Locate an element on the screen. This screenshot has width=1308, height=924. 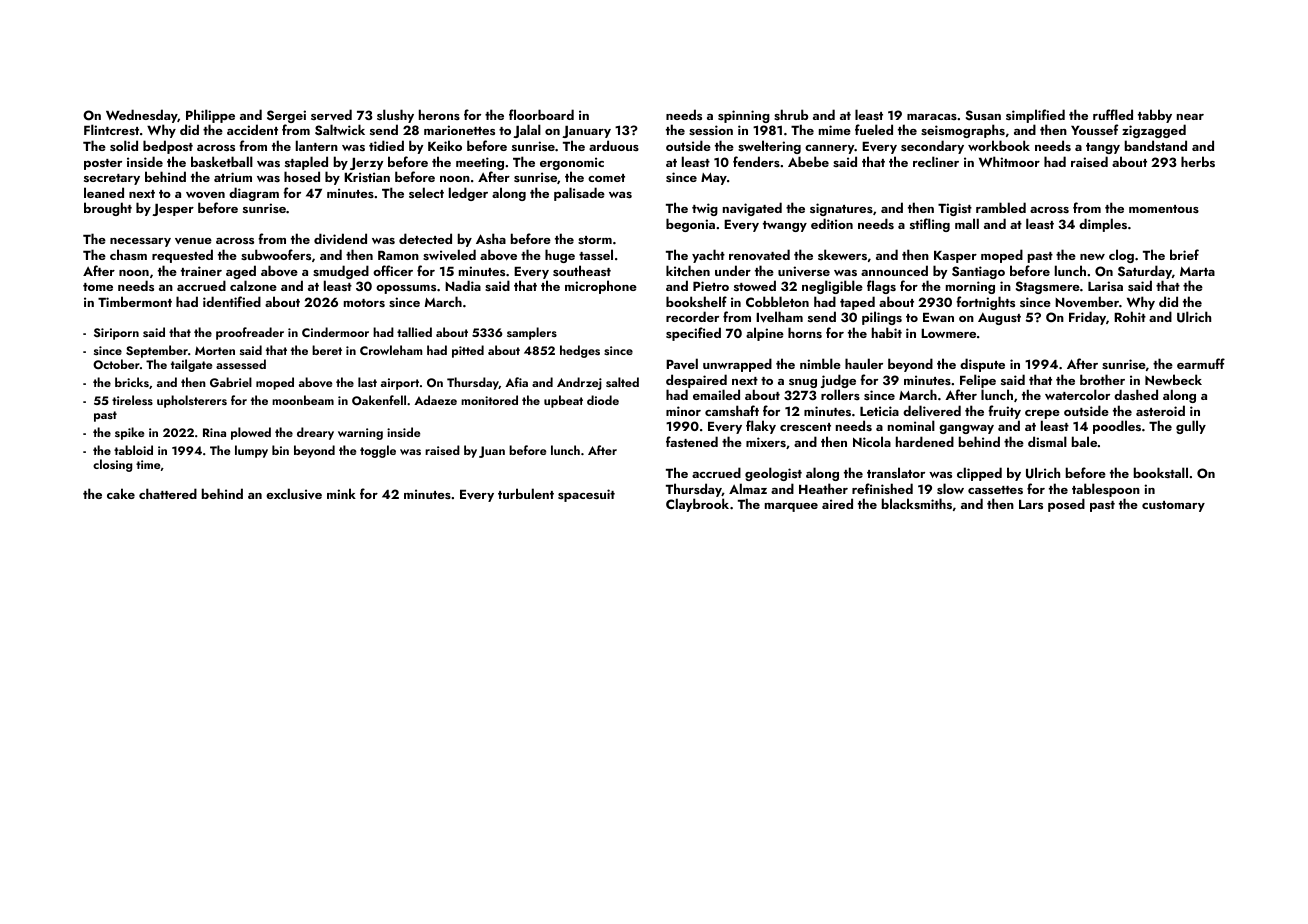
chasm is located at coordinates (128, 254).
